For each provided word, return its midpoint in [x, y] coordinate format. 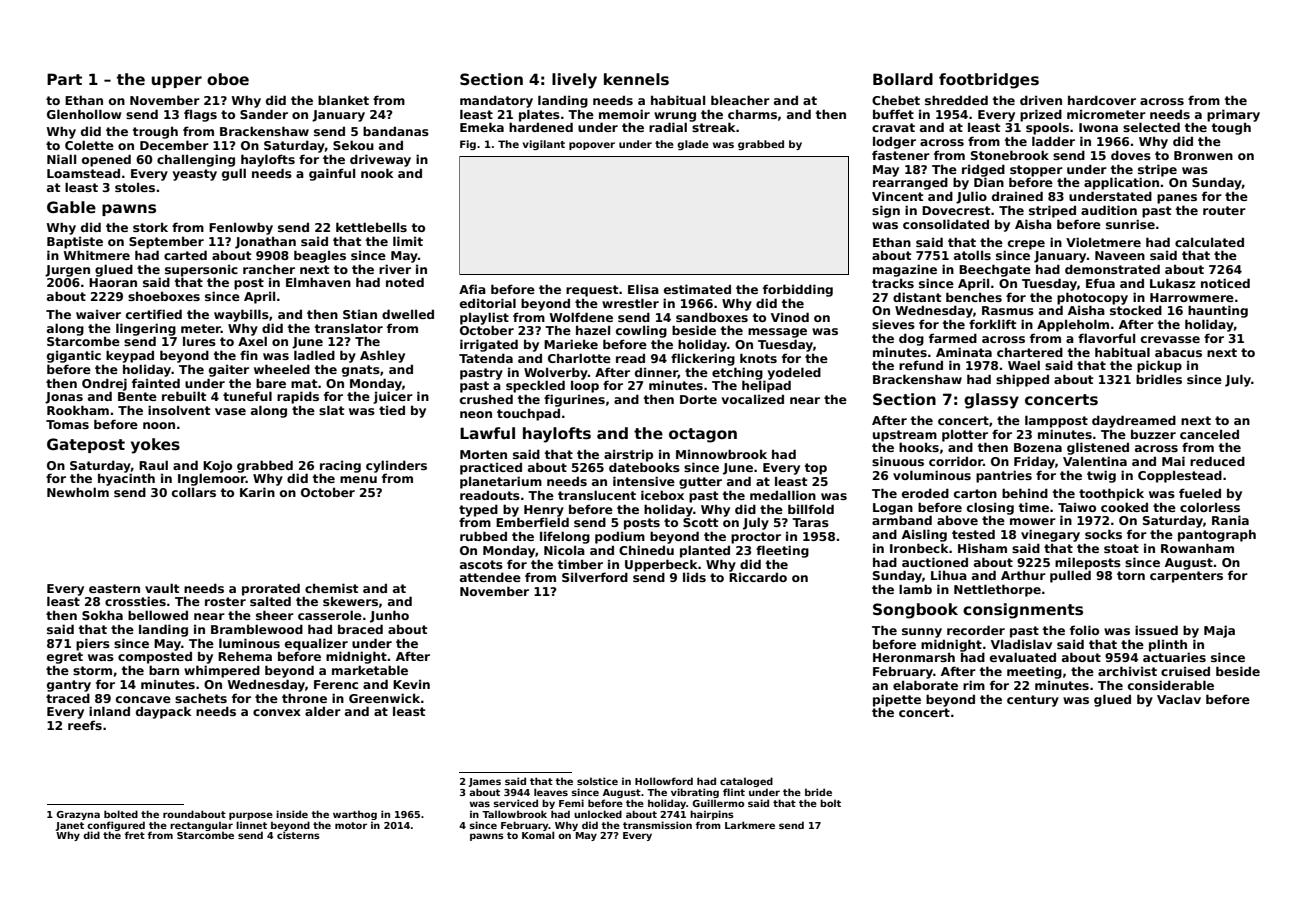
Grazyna [78, 815]
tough [1231, 128]
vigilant [544, 145]
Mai [1173, 461]
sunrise [1130, 224]
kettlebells [371, 227]
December [174, 145]
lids [694, 577]
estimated [697, 289]
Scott [700, 522]
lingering [146, 329]
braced [360, 629]
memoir [624, 114]
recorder [976, 630]
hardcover [1102, 100]
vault [162, 588]
